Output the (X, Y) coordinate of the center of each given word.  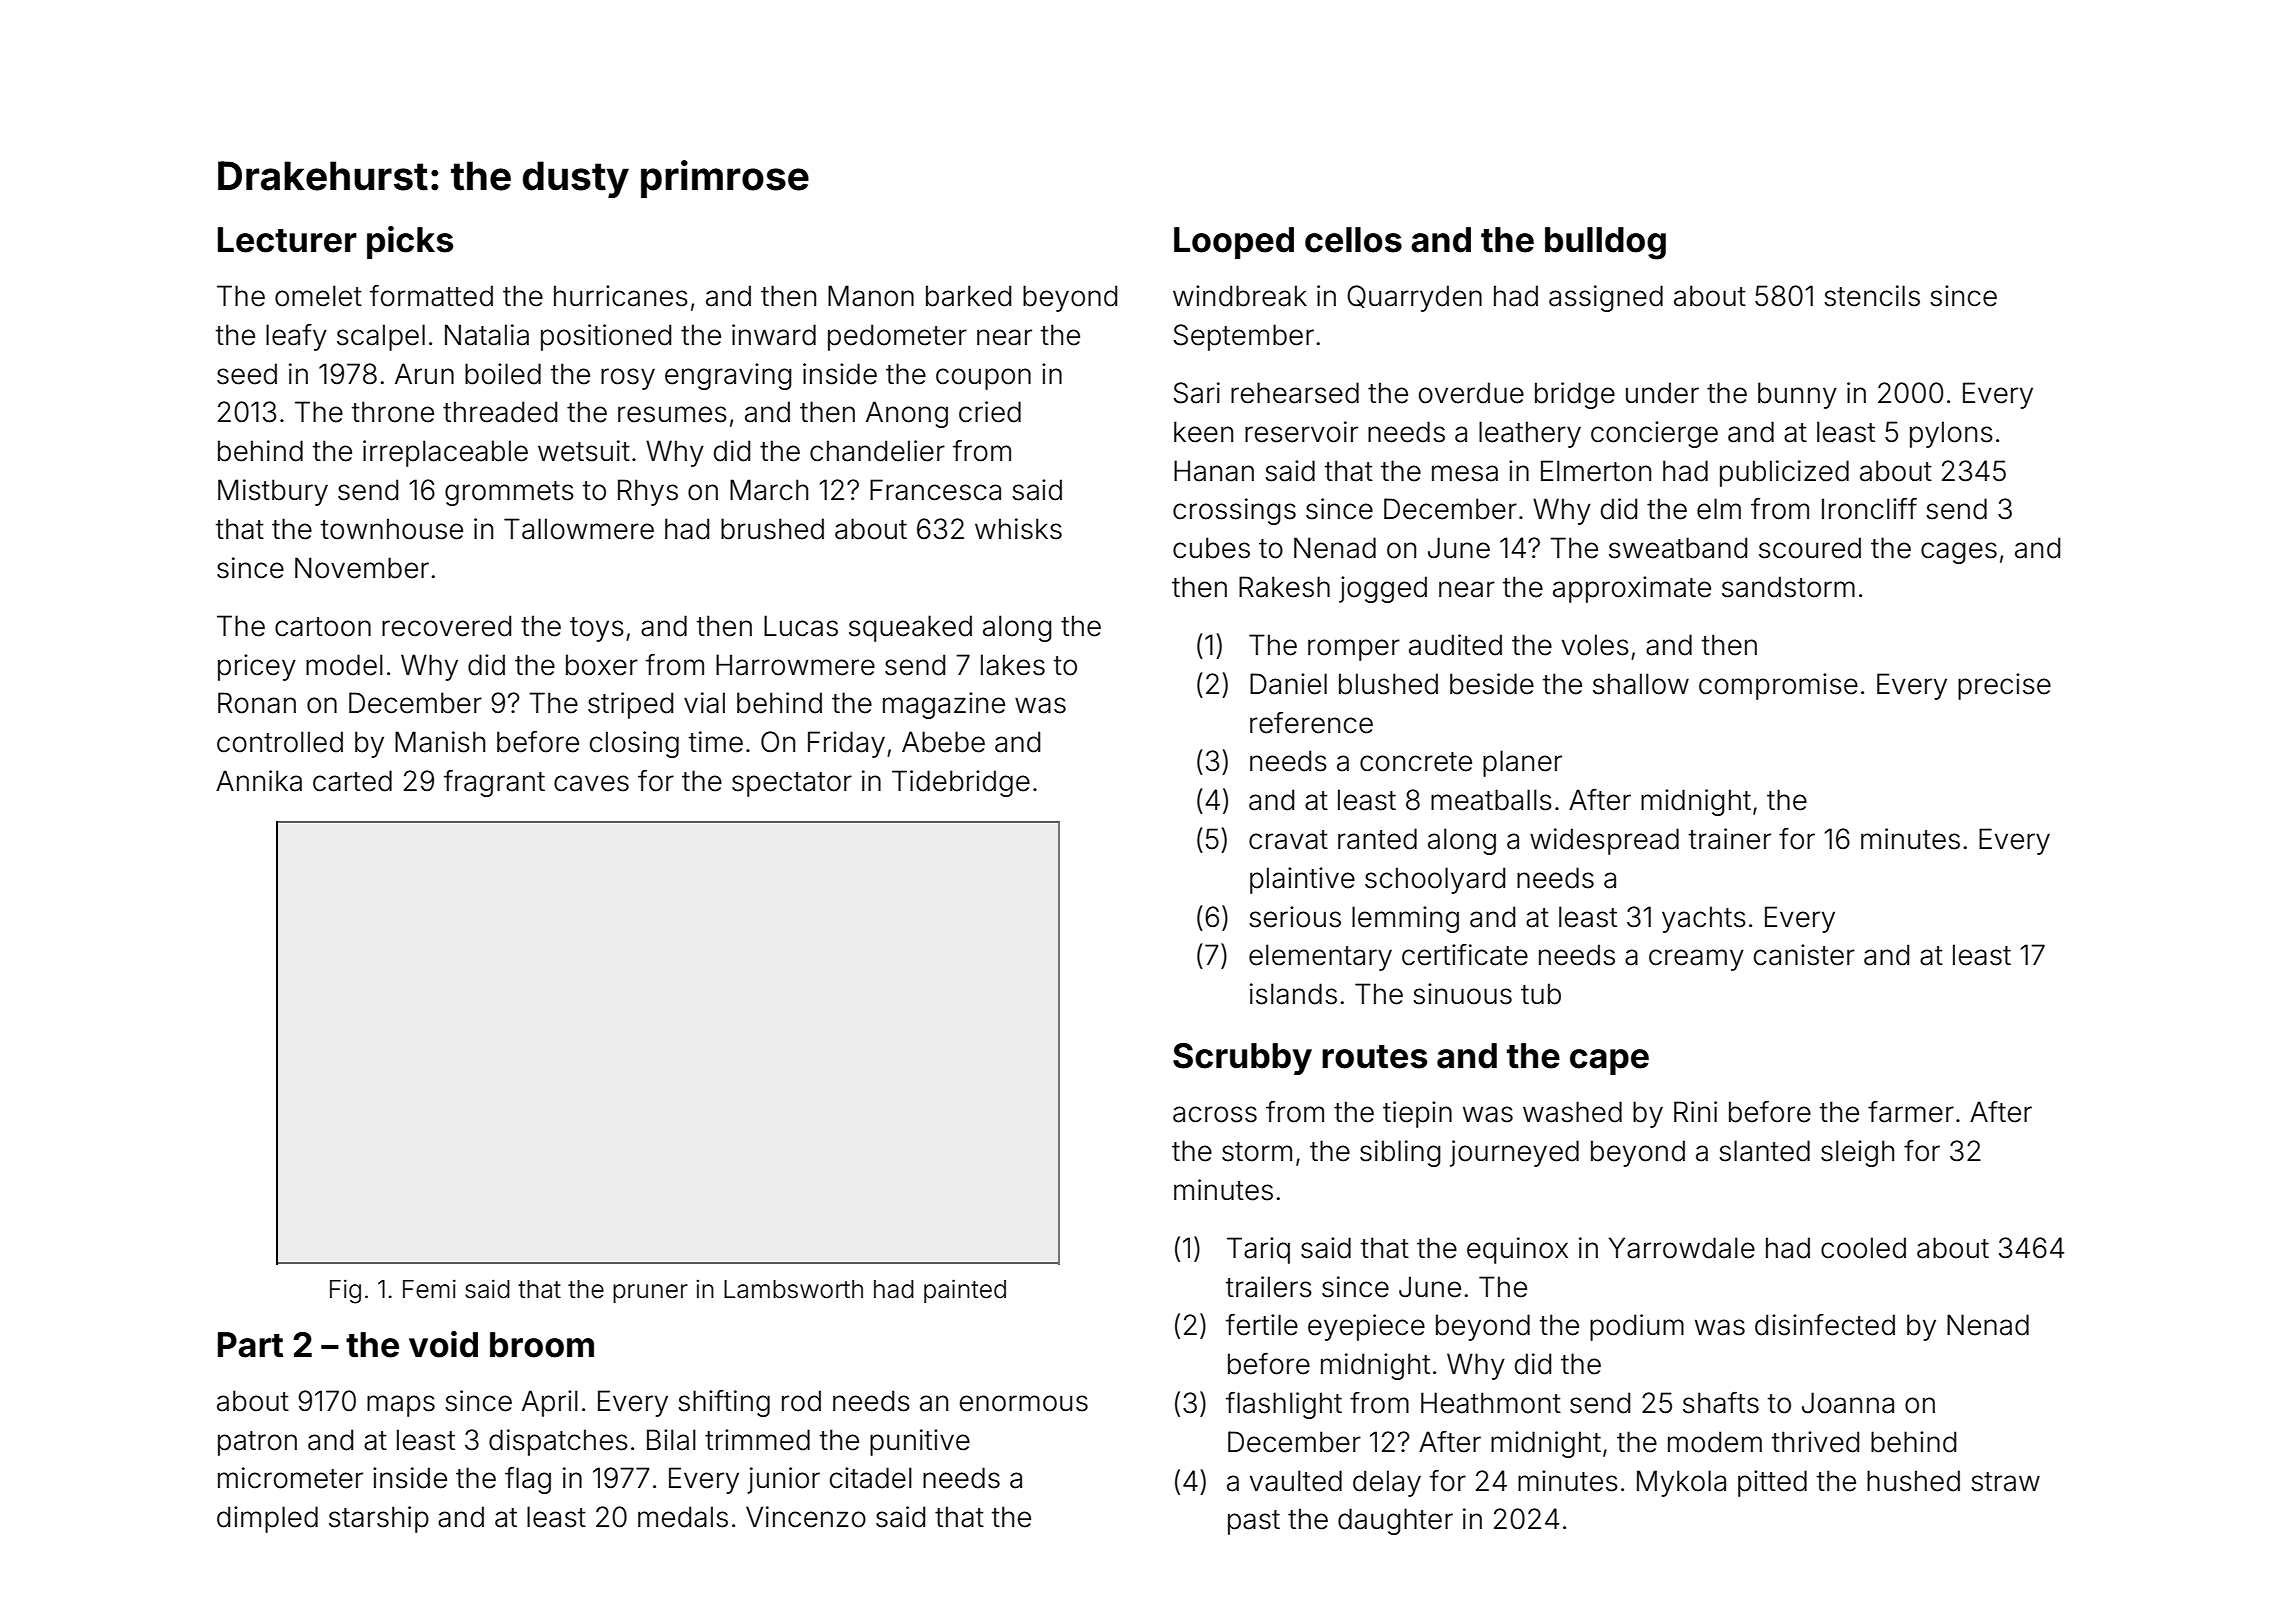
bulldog (1605, 243)
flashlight (1284, 1405)
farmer (1911, 1112)
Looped (1234, 243)
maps (401, 1406)
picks (410, 242)
